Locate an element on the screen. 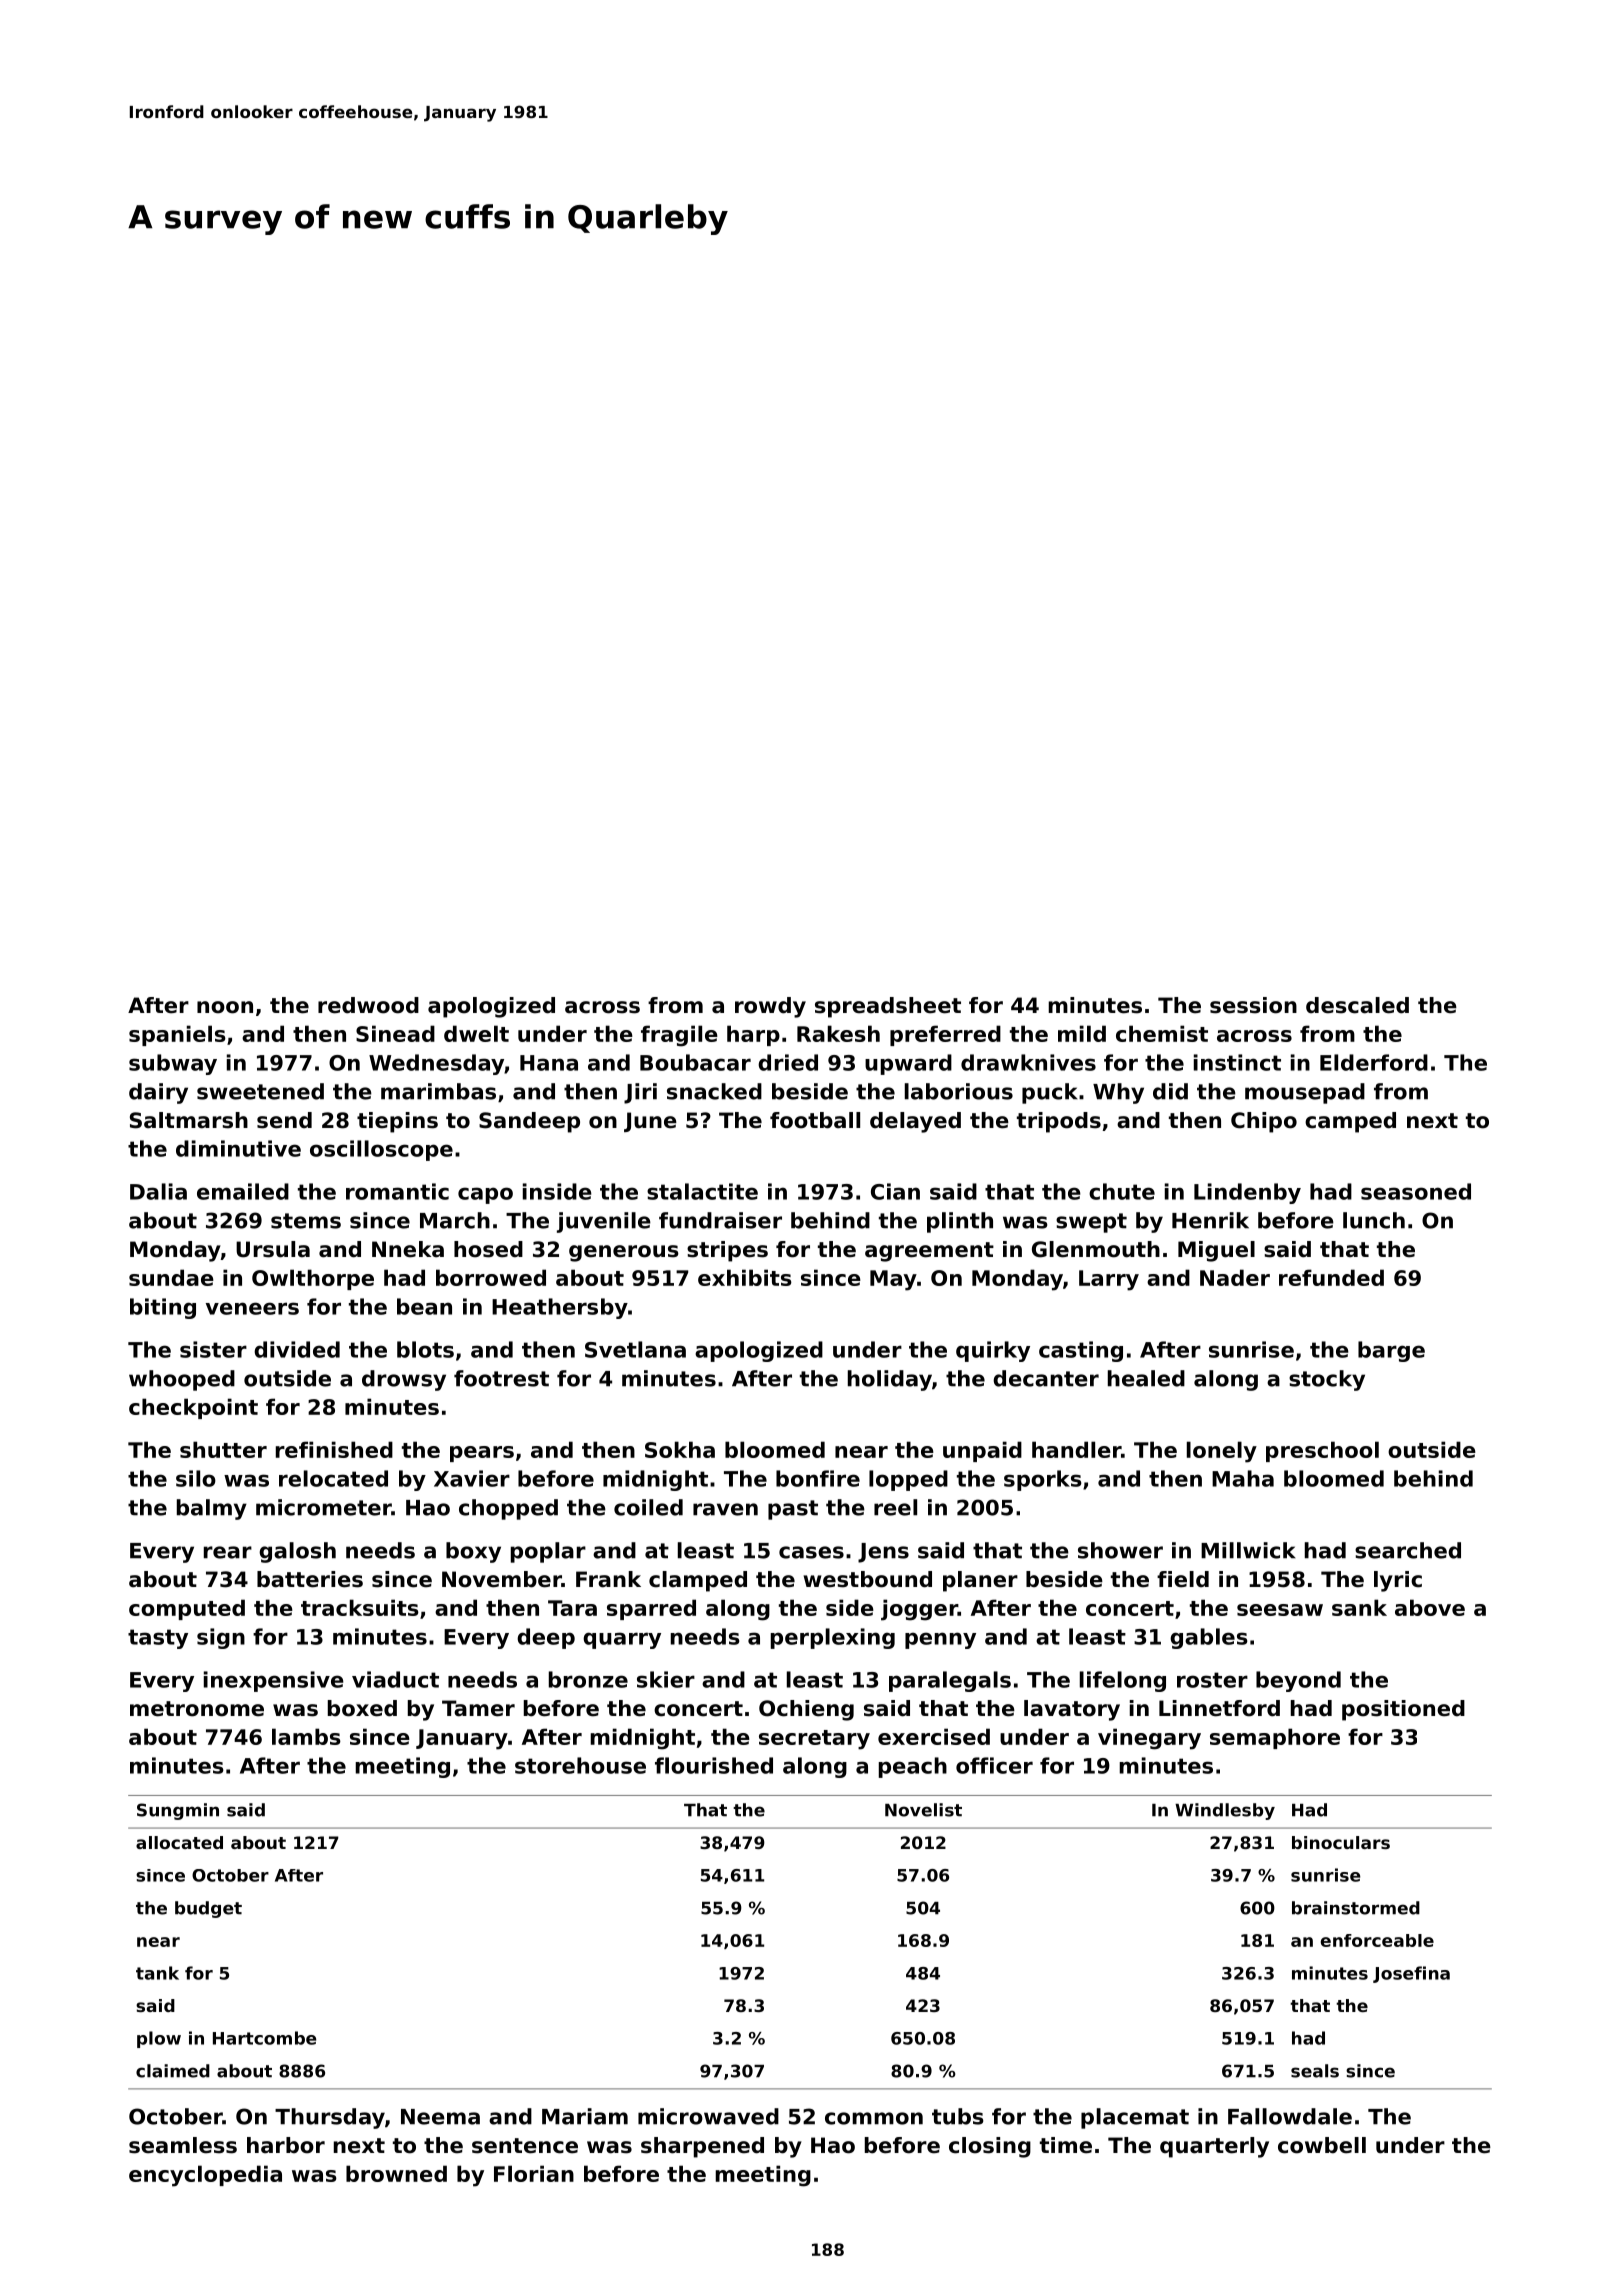 The width and height of the screenshot is (1620, 2292). Florian is located at coordinates (534, 2173).
